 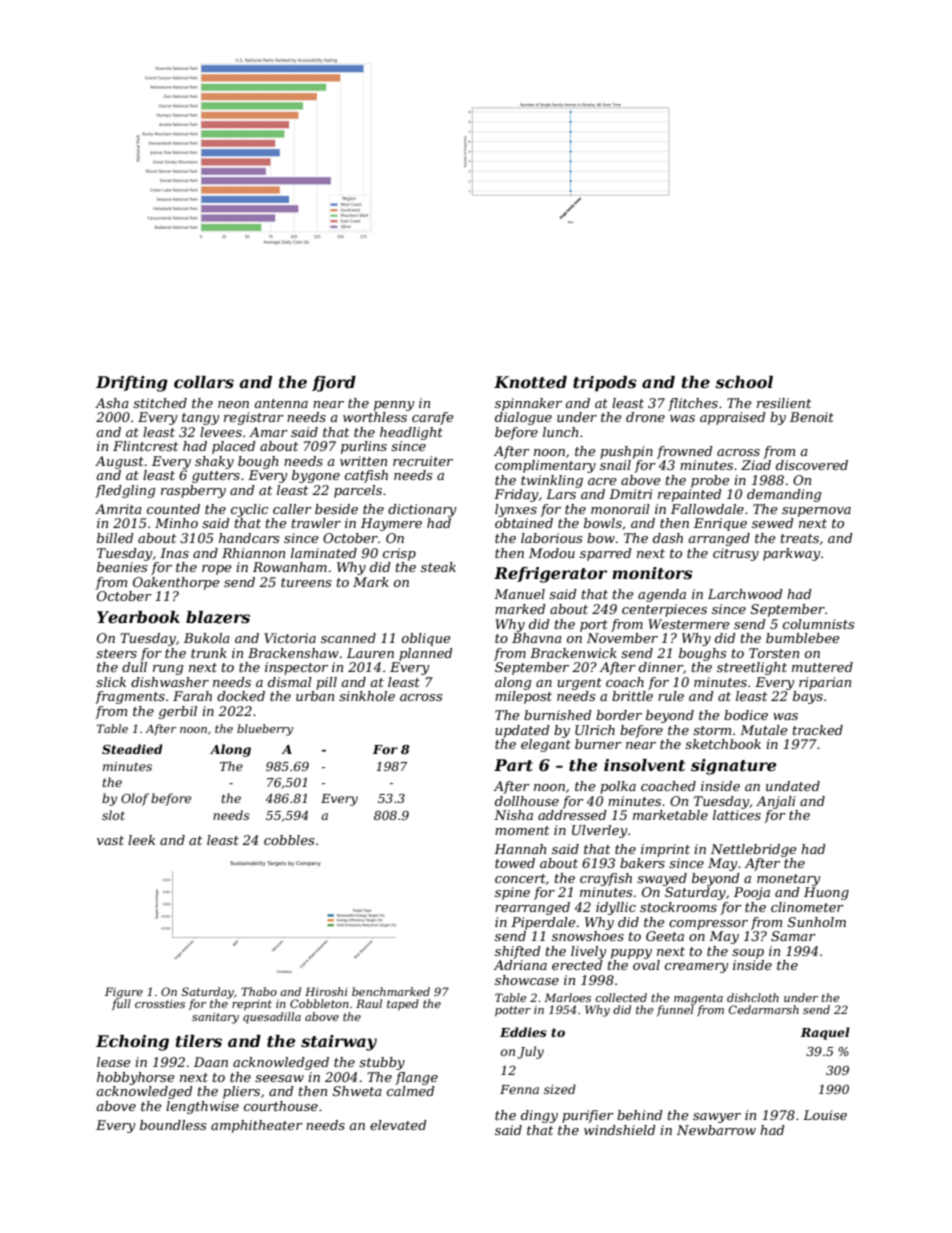 What do you see at coordinates (423, 461) in the document?
I see `recruiter` at bounding box center [423, 461].
